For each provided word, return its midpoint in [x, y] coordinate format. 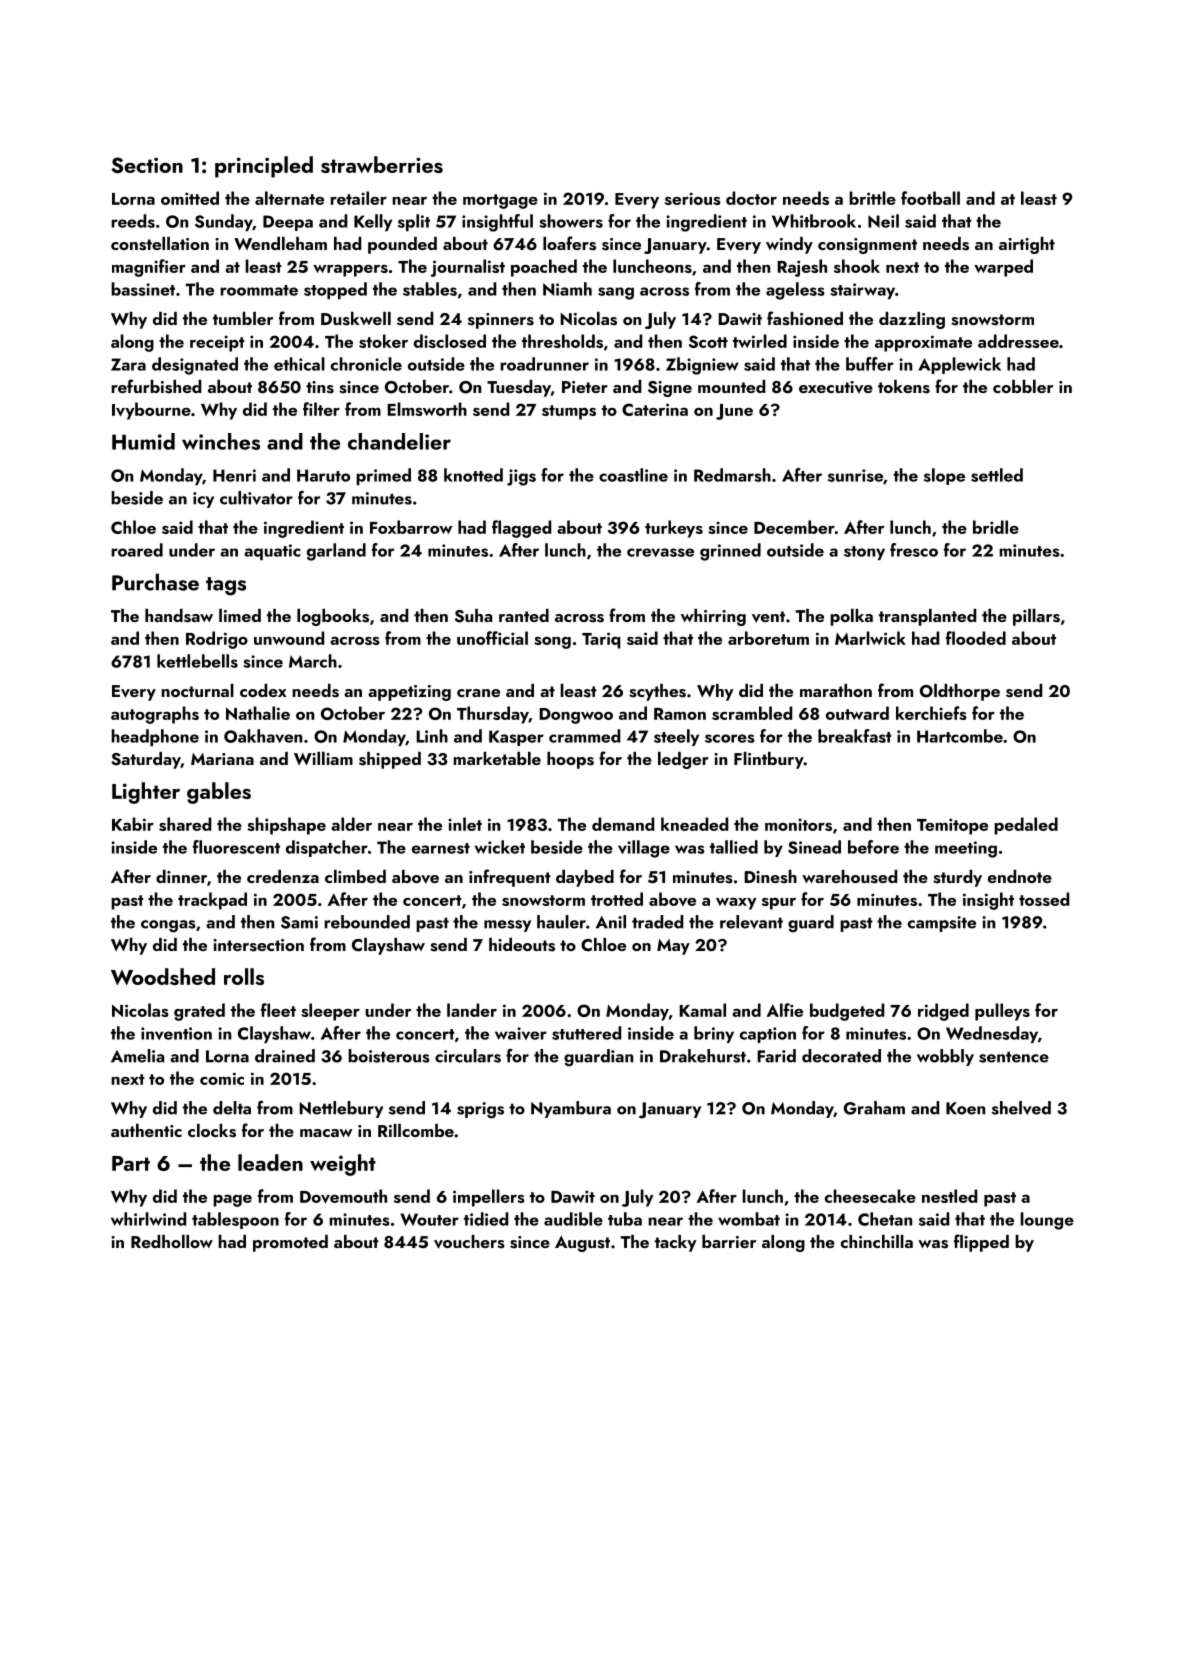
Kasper [516, 738]
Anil [611, 922]
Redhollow [172, 1241]
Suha [473, 616]
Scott [708, 341]
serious [693, 198]
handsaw [179, 616]
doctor [751, 198]
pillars [1036, 617]
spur [779, 903]
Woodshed [163, 976]
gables [219, 793]
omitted [190, 198]
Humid [143, 441]
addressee [1018, 341]
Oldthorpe [960, 692]
